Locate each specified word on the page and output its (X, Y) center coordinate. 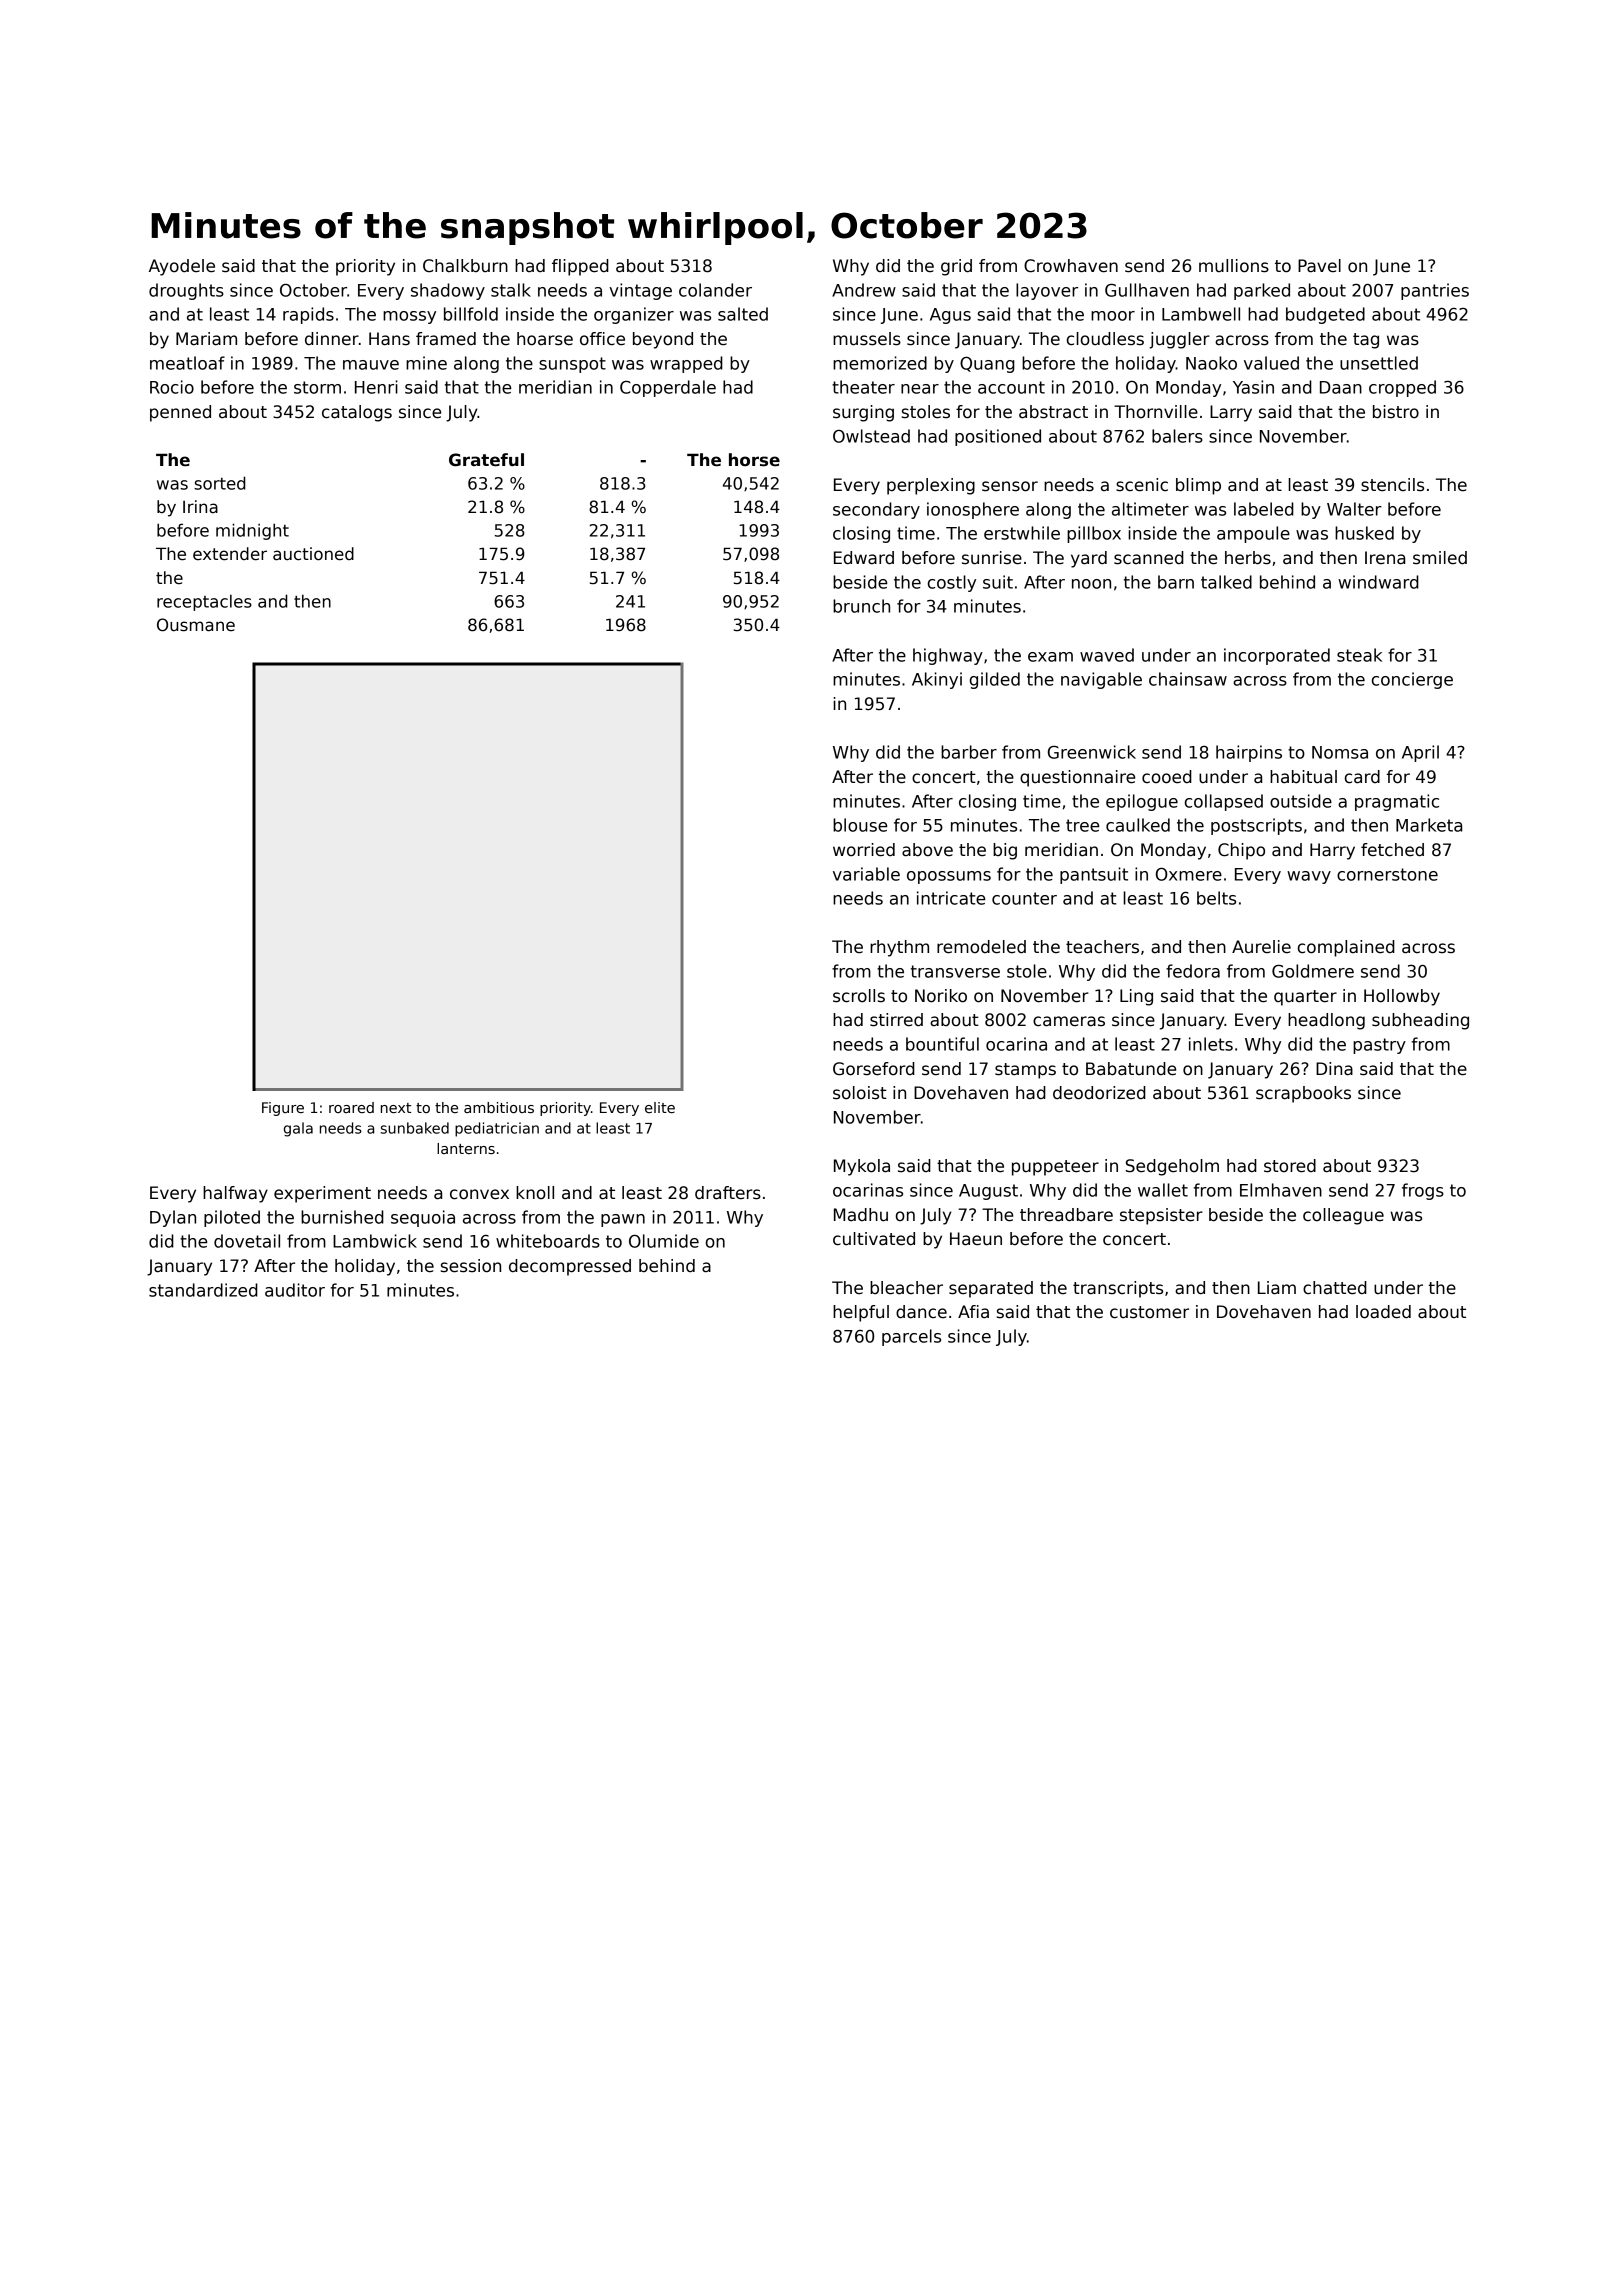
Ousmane (196, 625)
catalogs (357, 413)
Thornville (1156, 412)
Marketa (1429, 825)
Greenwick (1092, 752)
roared (351, 1107)
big (1005, 851)
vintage (640, 291)
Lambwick (375, 1241)
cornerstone (1387, 874)
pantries (1435, 291)
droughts (186, 291)
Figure (283, 1109)
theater (863, 387)
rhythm (899, 948)
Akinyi (937, 680)
